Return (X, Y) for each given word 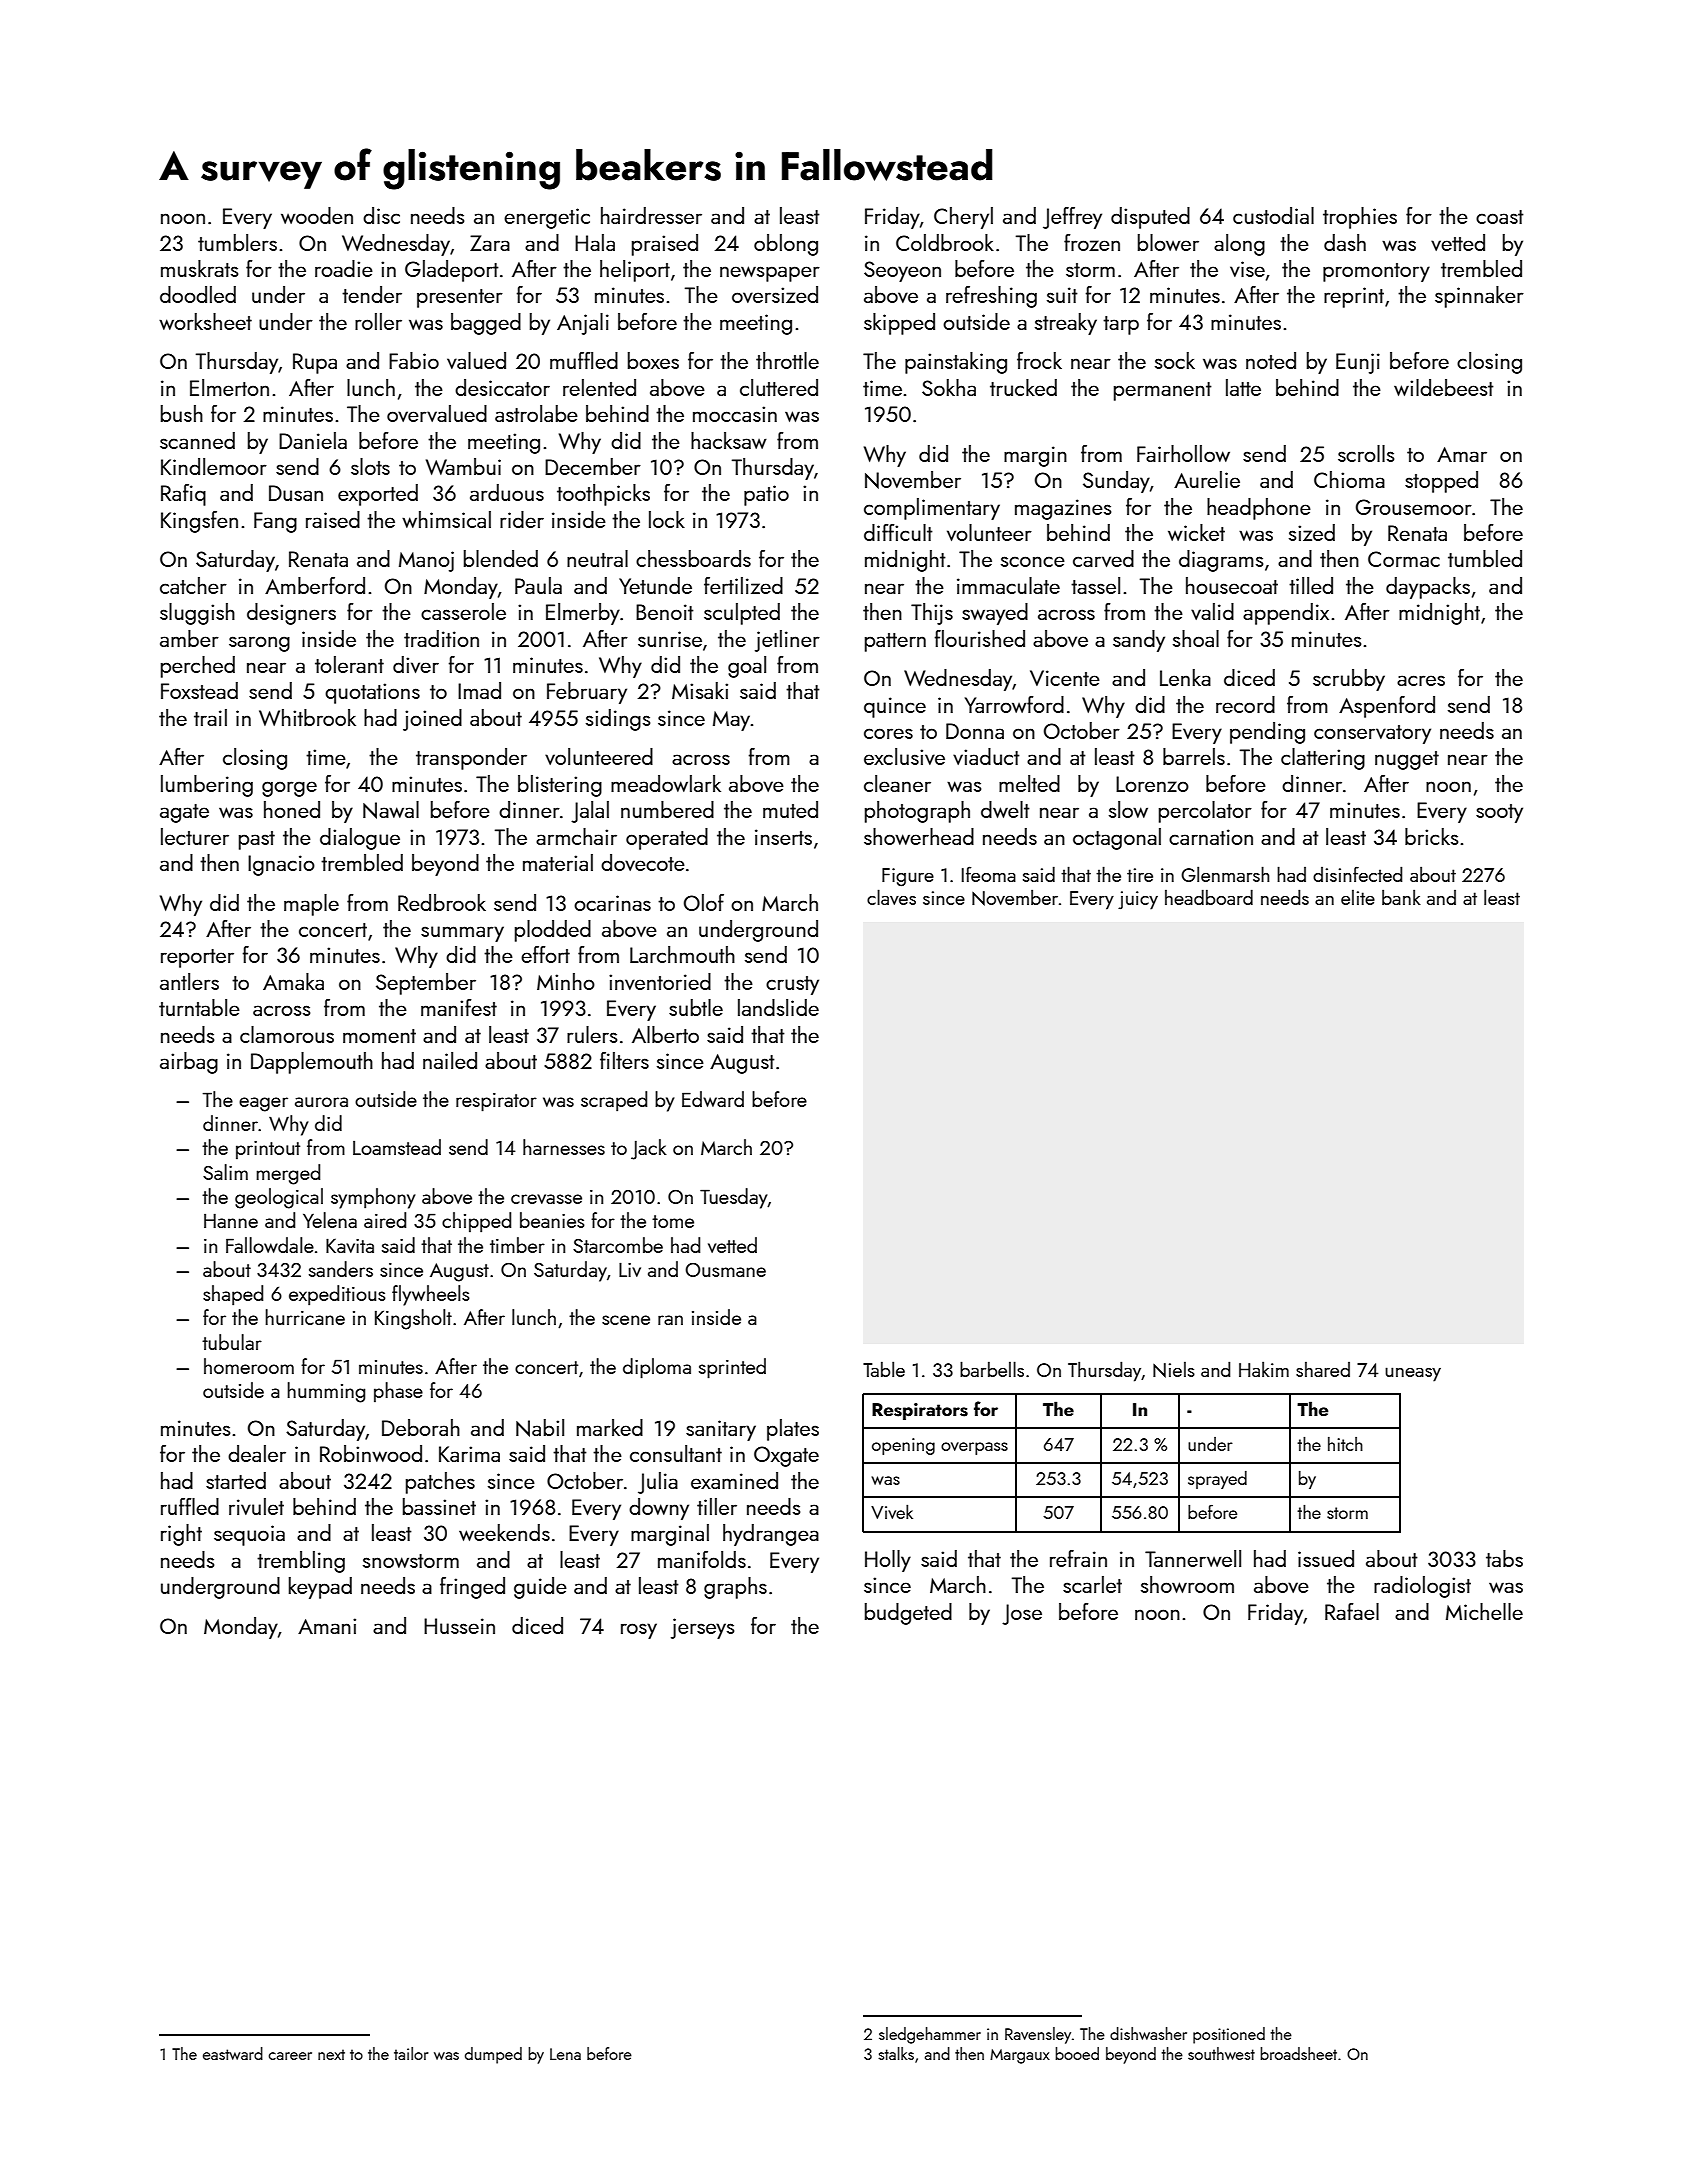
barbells (992, 1369)
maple (311, 905)
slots (370, 466)
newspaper (770, 274)
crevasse (546, 1199)
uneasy (1413, 1374)
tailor (411, 2053)
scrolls (1366, 453)
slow (1128, 809)
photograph (917, 812)
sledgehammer (930, 2035)
